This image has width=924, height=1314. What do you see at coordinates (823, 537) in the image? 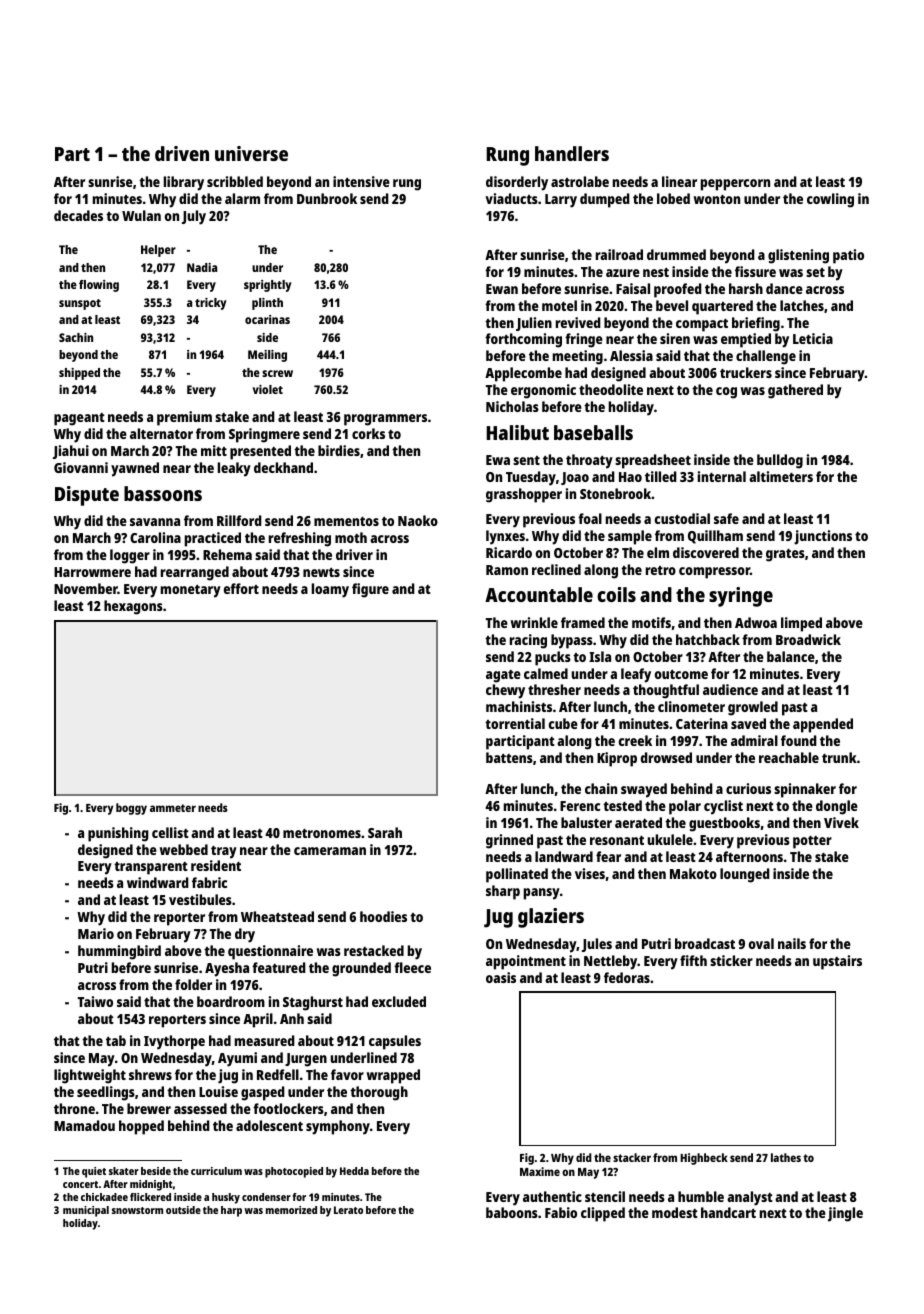
I see `junctions` at bounding box center [823, 537].
